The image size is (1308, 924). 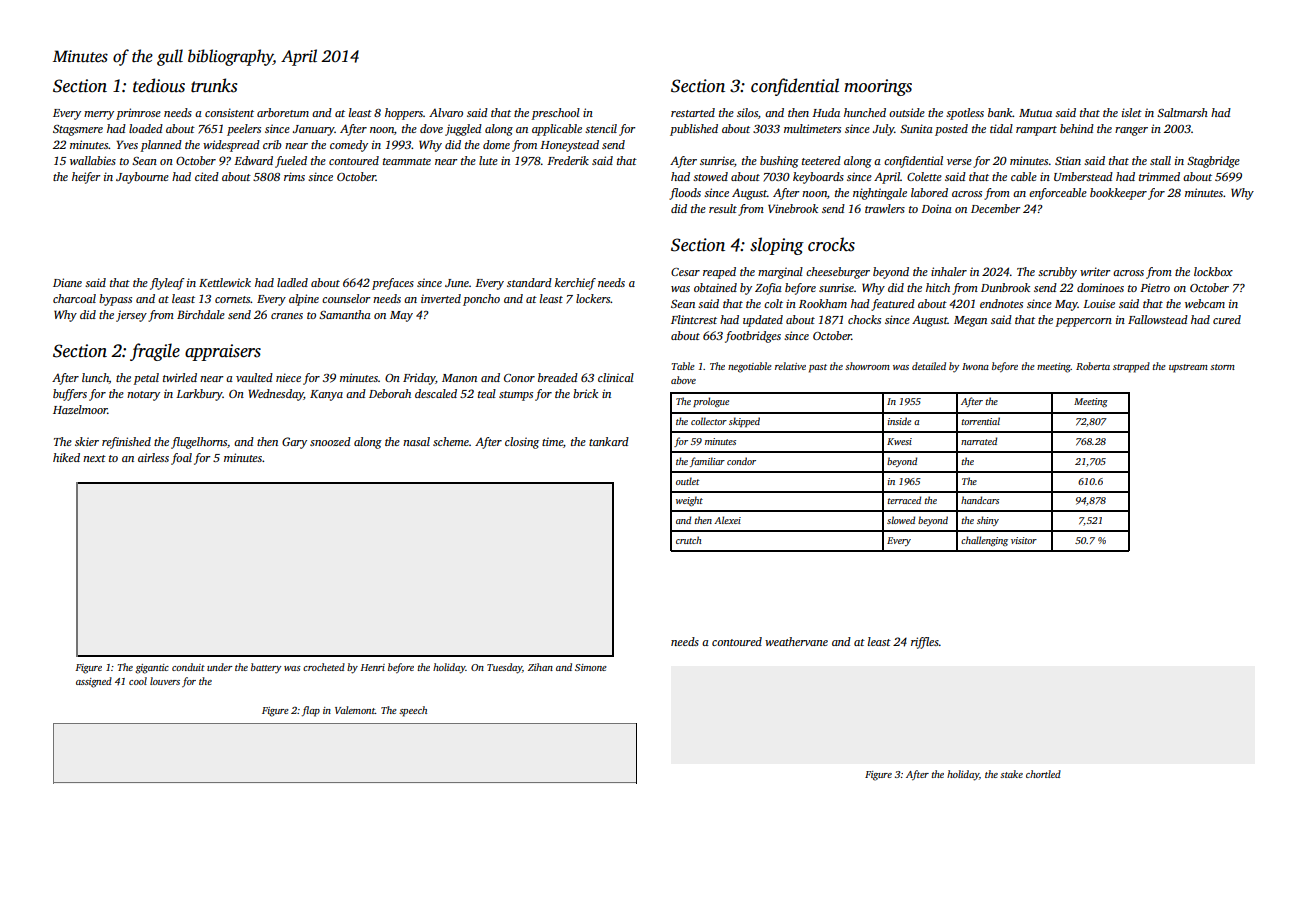 I want to click on crocheted, so click(x=324, y=667).
